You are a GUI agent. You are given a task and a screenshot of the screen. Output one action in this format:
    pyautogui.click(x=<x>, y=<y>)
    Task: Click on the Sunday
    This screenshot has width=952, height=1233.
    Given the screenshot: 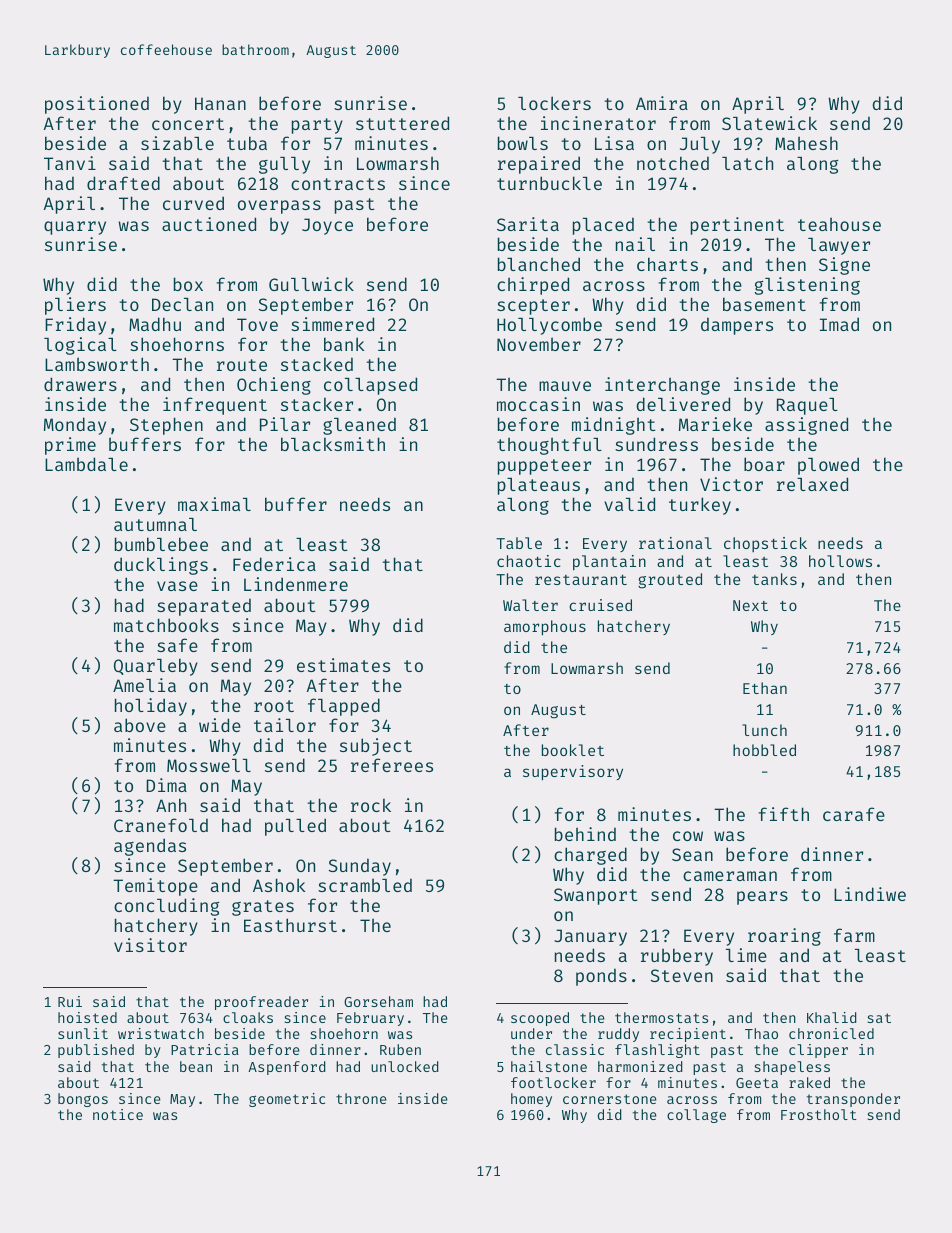 What is the action you would take?
    pyautogui.click(x=360, y=867)
